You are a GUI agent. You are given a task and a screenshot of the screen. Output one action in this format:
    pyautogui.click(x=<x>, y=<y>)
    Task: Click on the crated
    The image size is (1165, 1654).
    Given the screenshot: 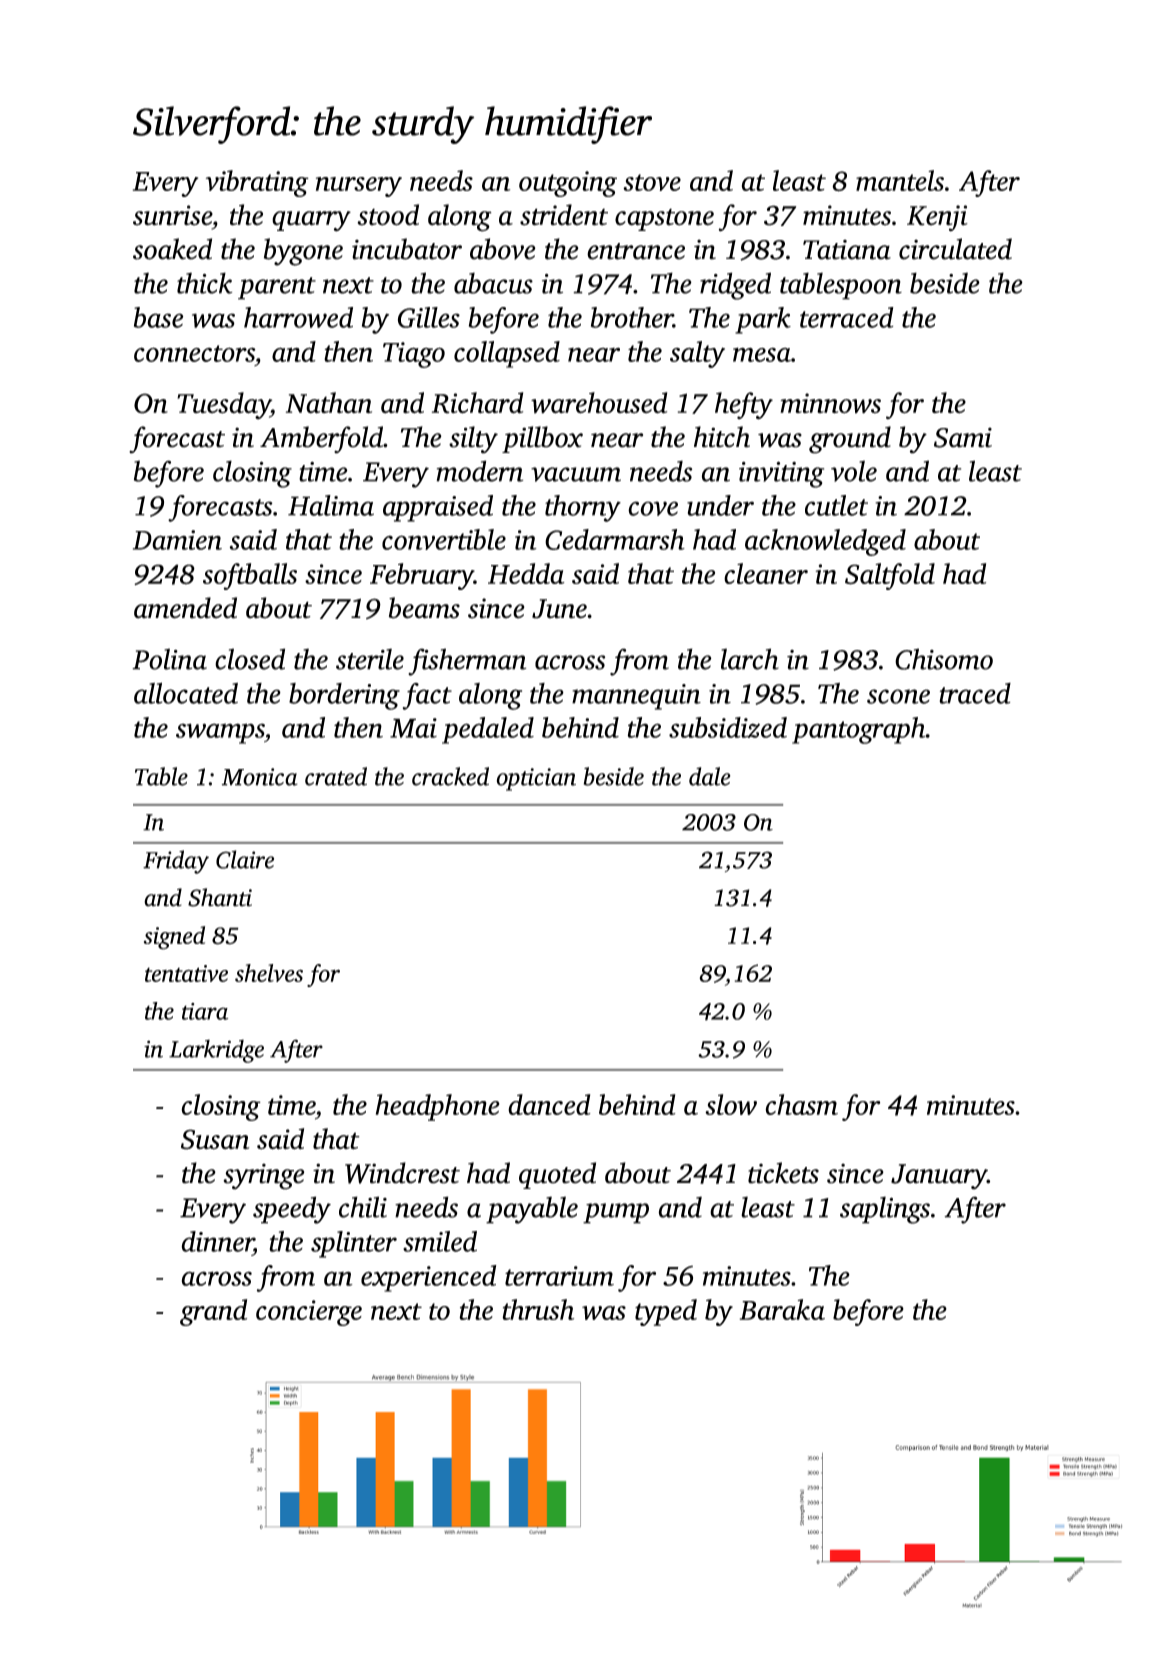 What is the action you would take?
    pyautogui.click(x=336, y=776)
